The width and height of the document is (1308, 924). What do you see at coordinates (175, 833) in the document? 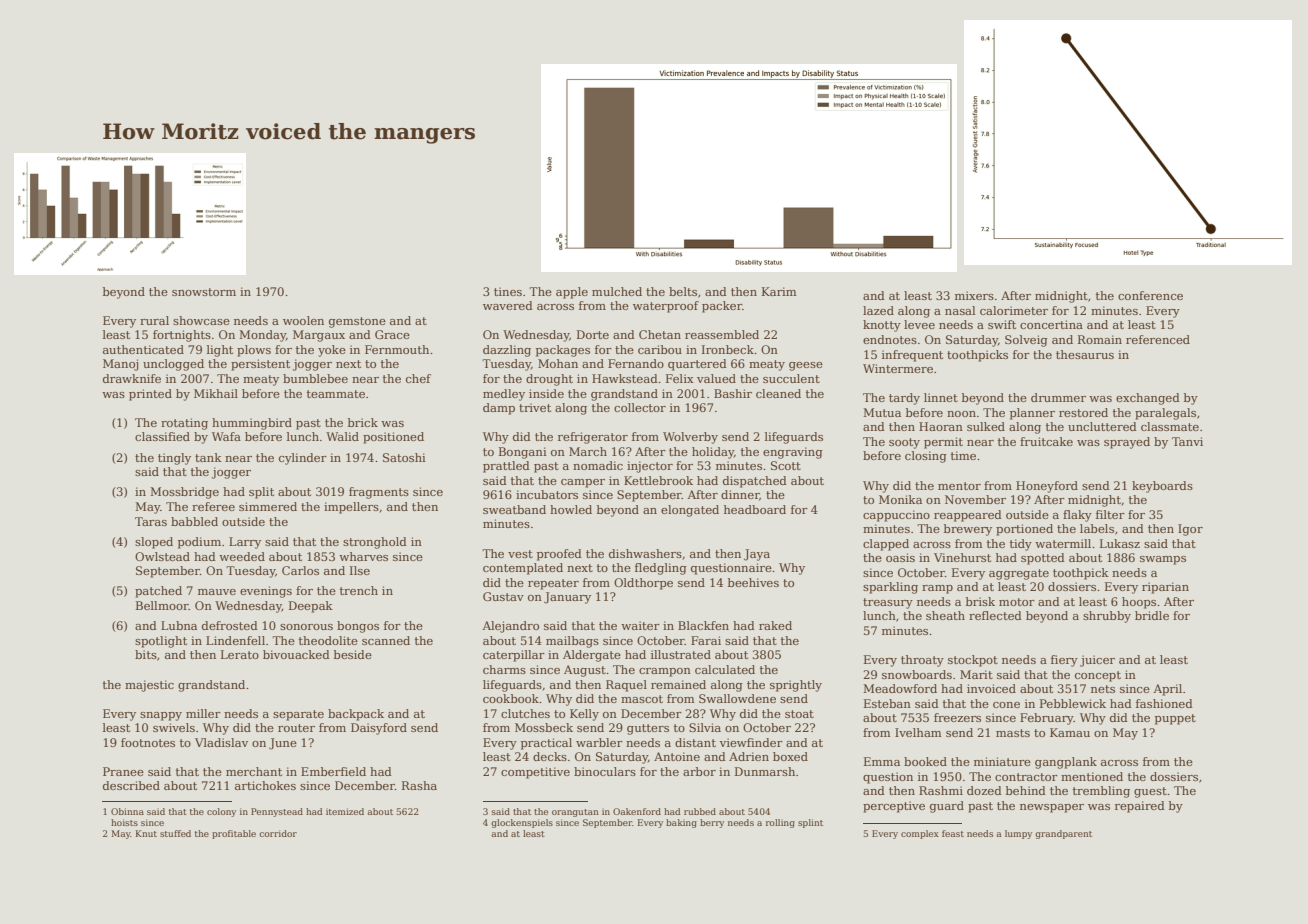
I see `stuffed` at bounding box center [175, 833].
